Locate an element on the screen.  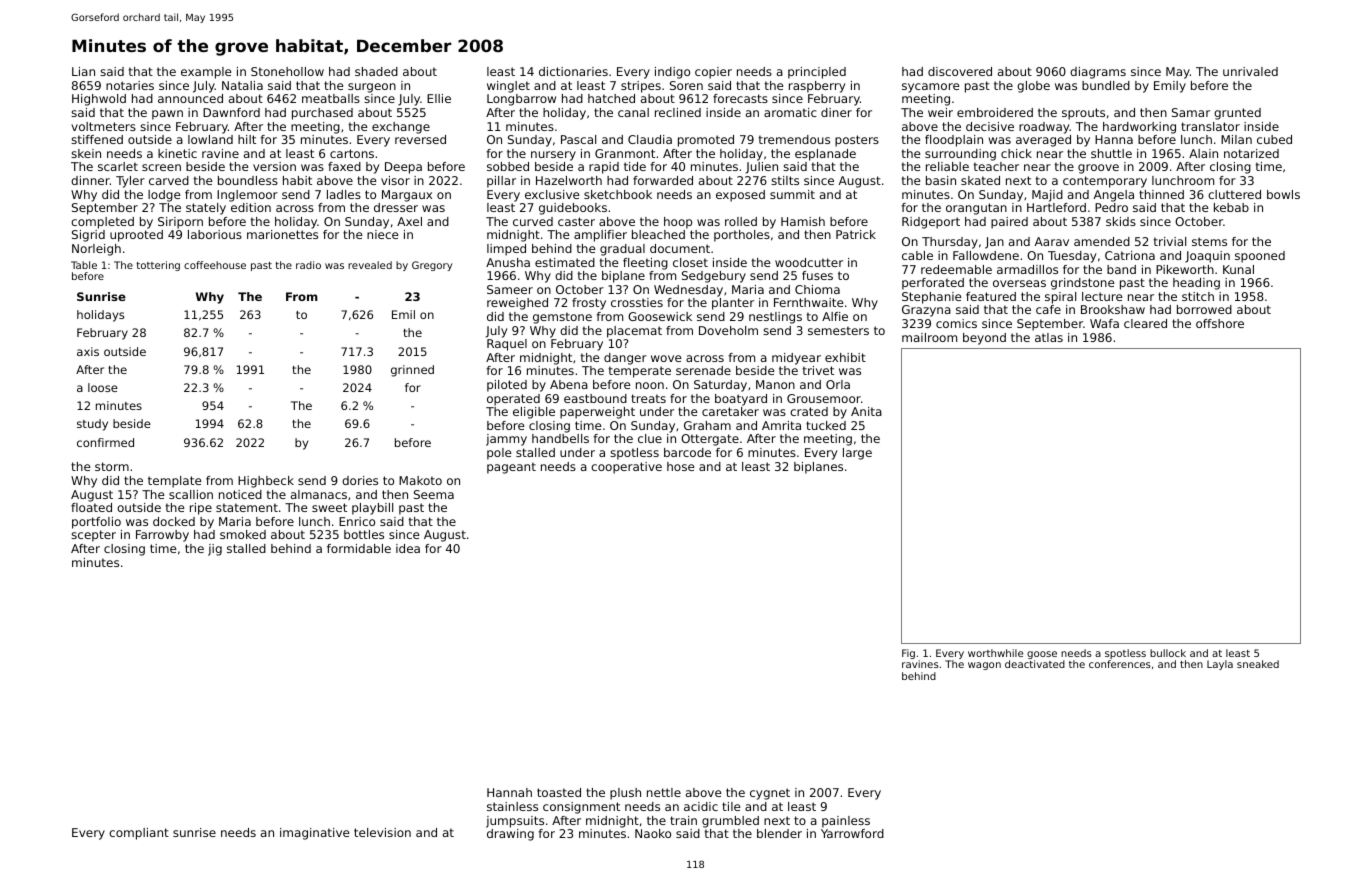
Kunal is located at coordinates (1238, 269).
